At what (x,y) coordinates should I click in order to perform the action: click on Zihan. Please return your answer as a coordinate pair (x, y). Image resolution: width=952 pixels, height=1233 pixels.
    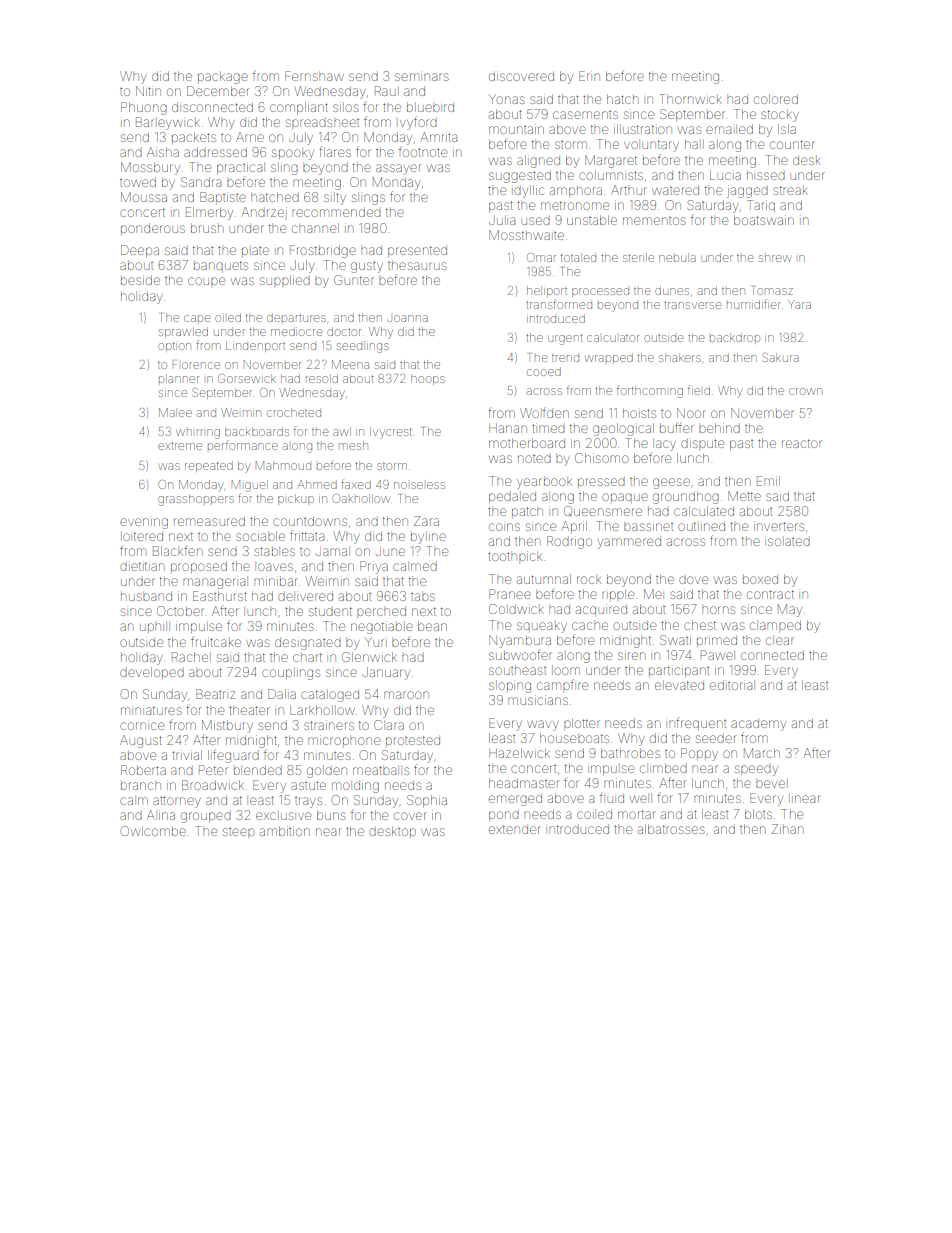
    Looking at the image, I should click on (787, 829).
